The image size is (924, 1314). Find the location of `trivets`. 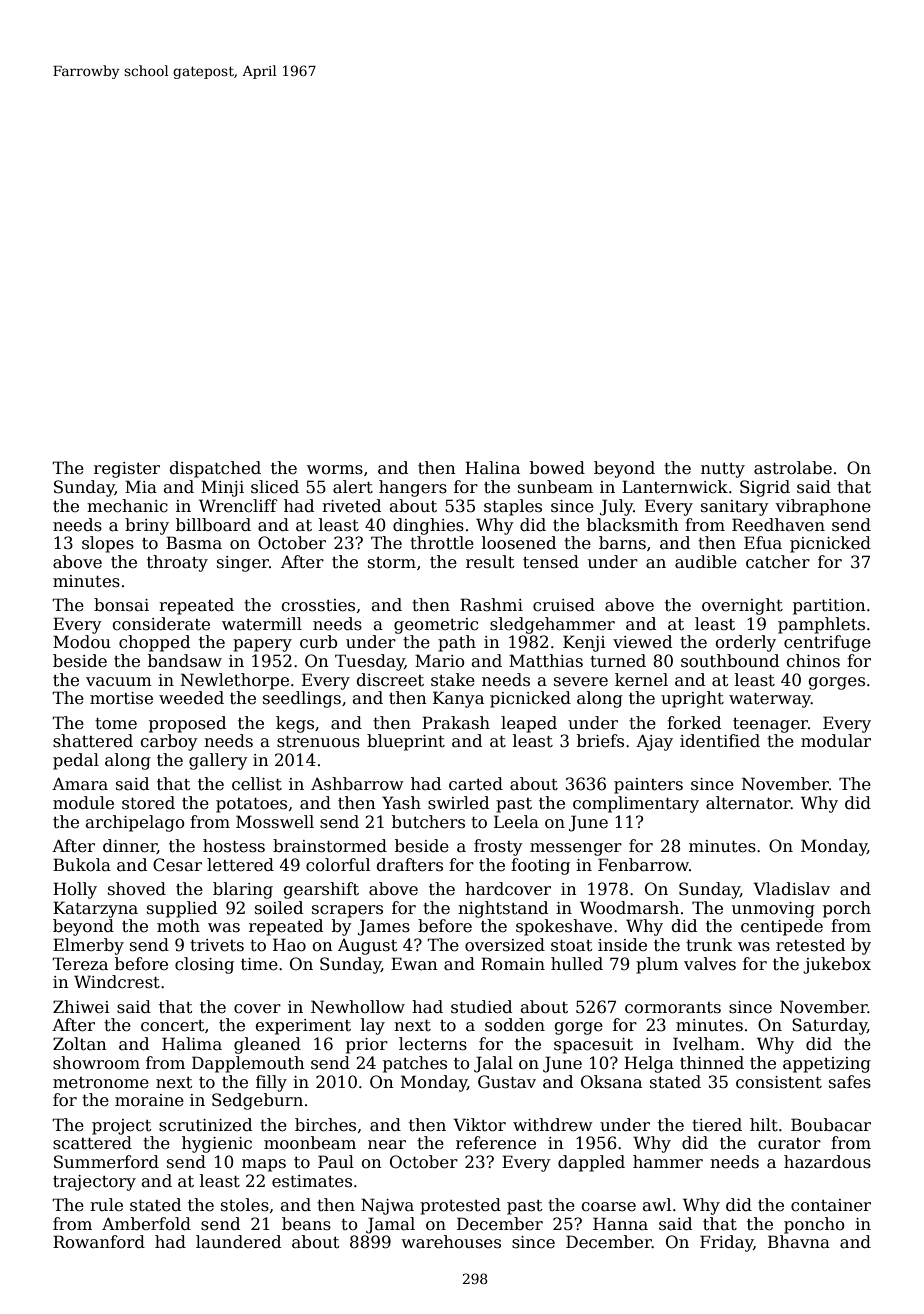

trivets is located at coordinates (217, 945).
